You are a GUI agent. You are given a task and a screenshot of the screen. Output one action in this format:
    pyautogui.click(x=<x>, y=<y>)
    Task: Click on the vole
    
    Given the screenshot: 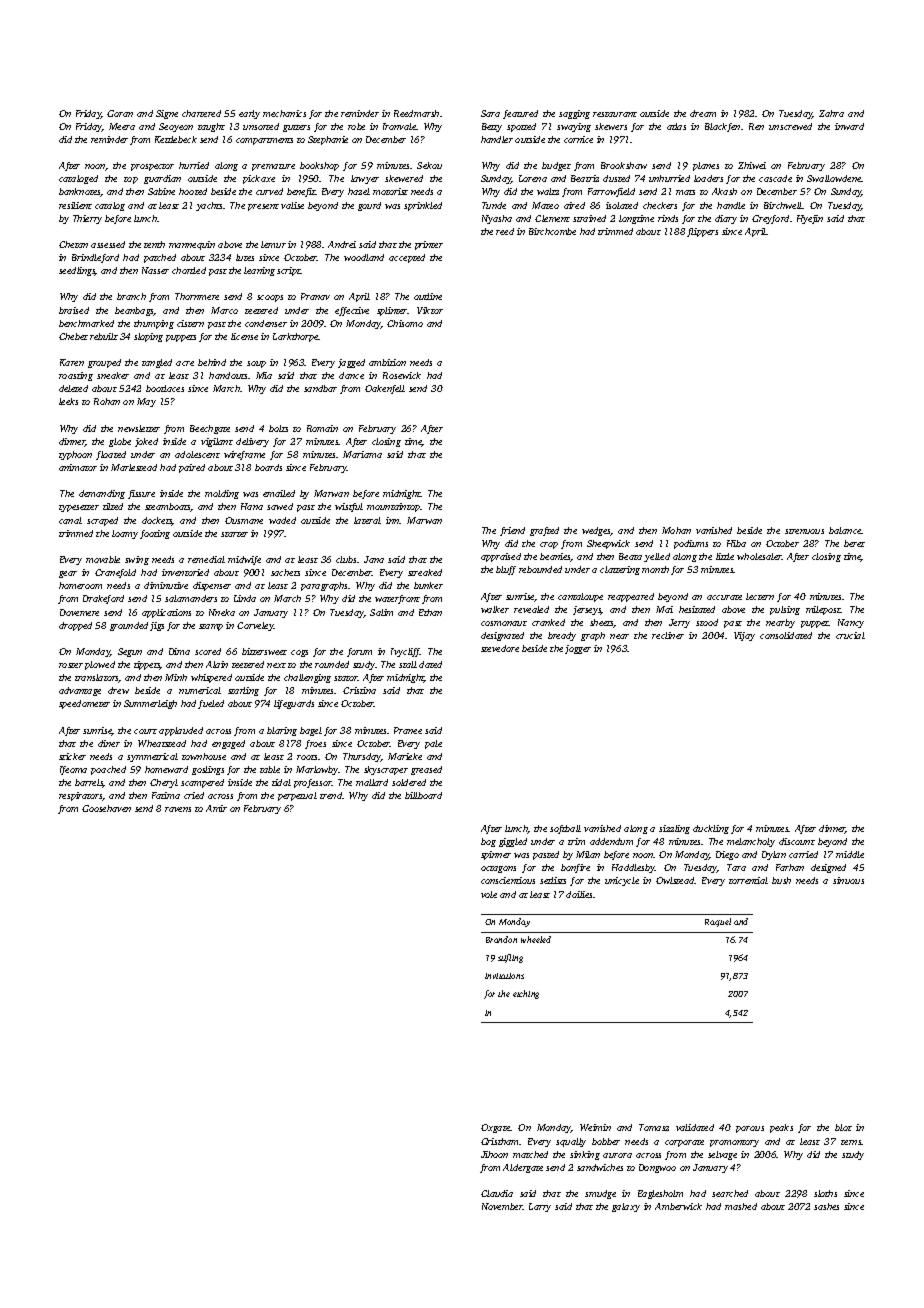 What is the action you would take?
    pyautogui.click(x=489, y=894)
